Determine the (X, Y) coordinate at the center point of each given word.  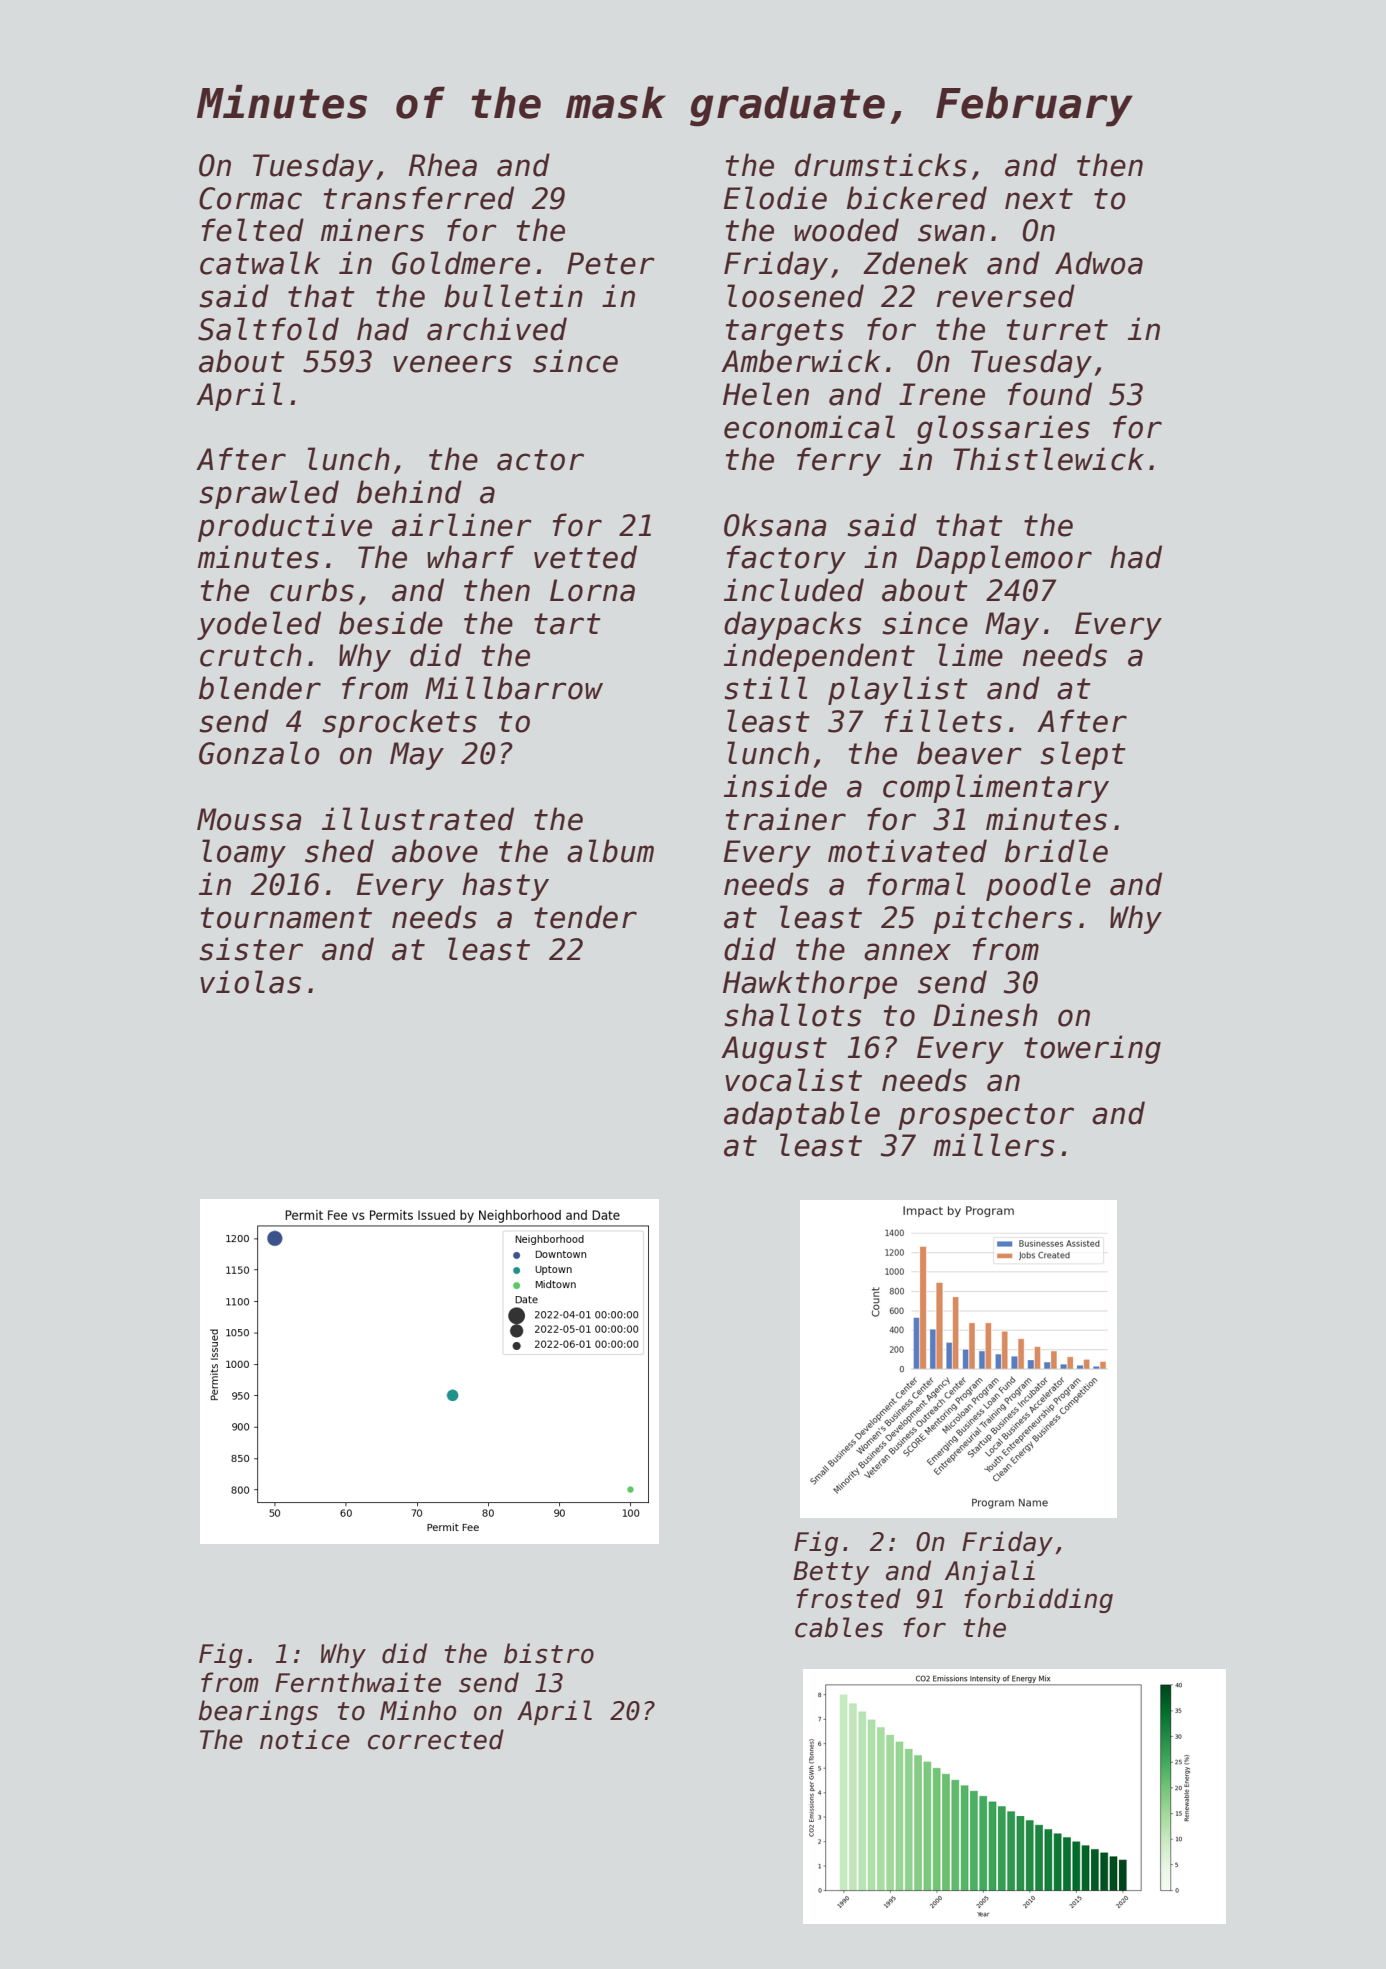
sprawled (269, 494)
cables (839, 1627)
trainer (786, 819)
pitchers (1002, 919)
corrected (436, 1739)
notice (305, 1739)
